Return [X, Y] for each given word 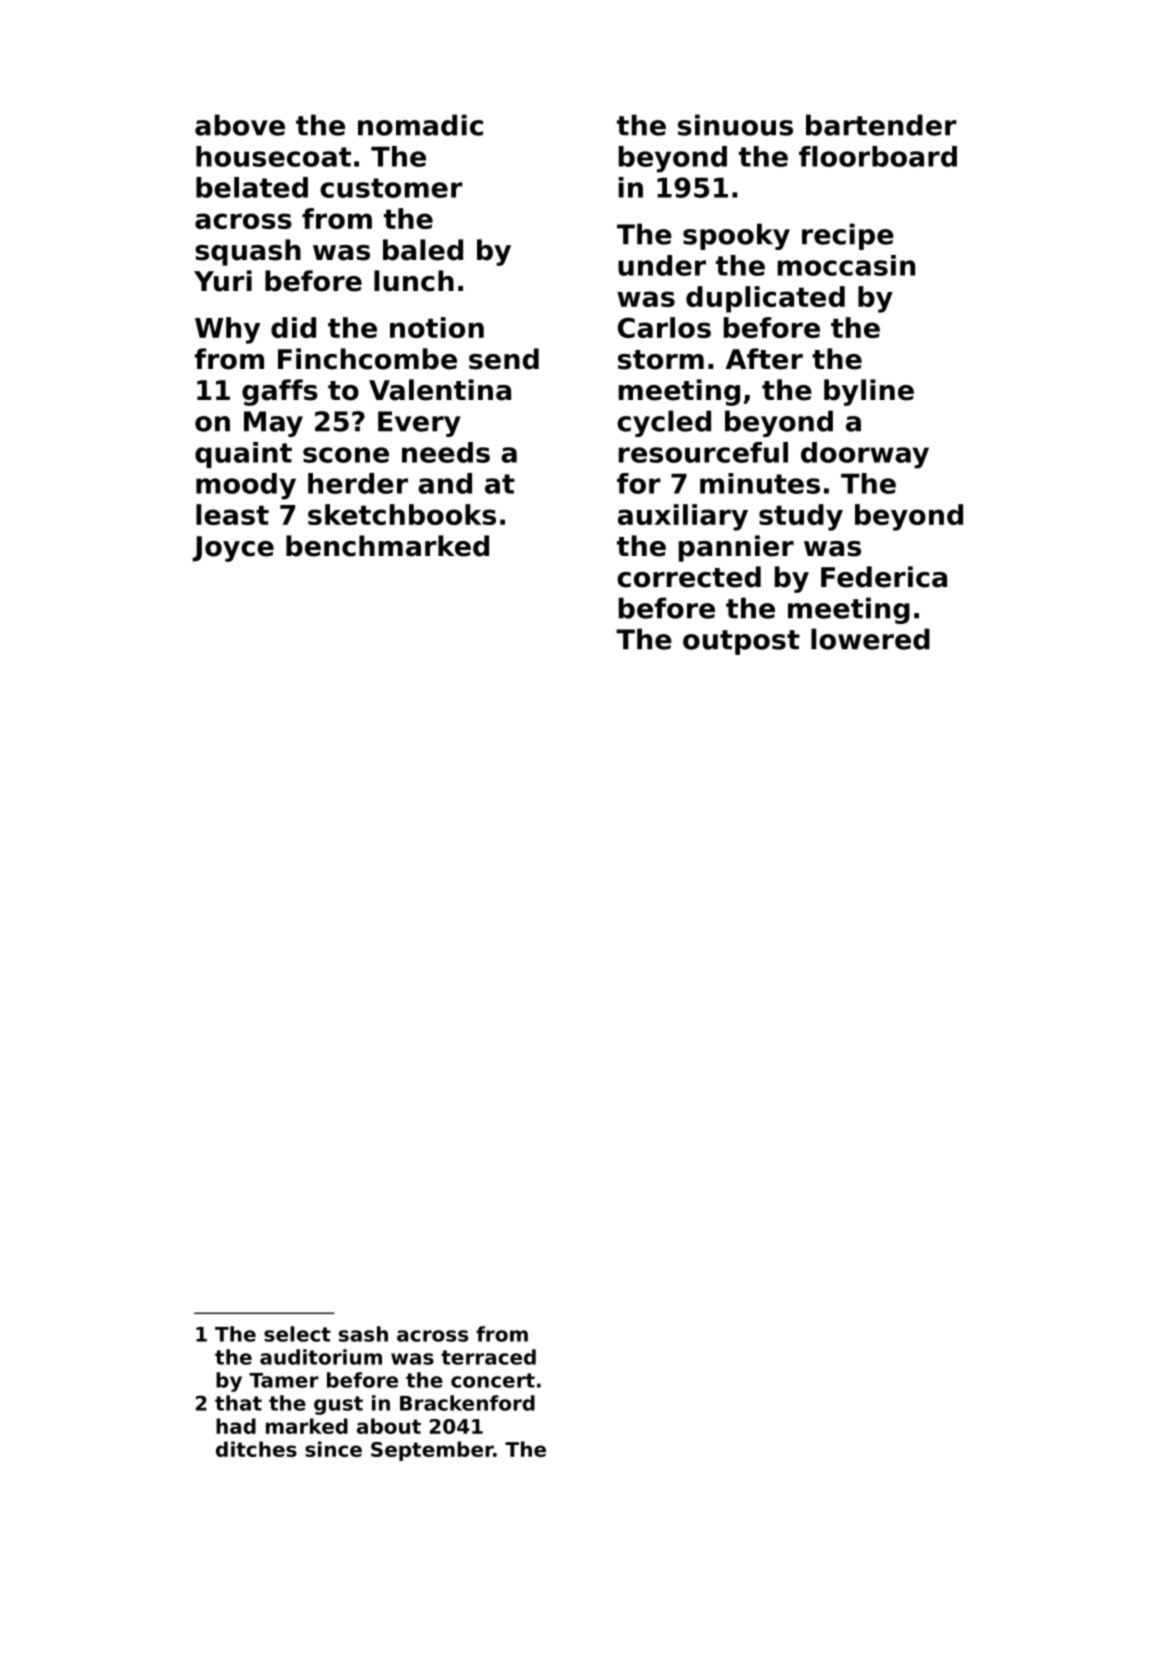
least [232, 514]
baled [423, 250]
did [293, 327]
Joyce [233, 549]
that [238, 1403]
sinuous [735, 125]
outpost [741, 642]
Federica [884, 577]
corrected [689, 577]
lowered [870, 639]
